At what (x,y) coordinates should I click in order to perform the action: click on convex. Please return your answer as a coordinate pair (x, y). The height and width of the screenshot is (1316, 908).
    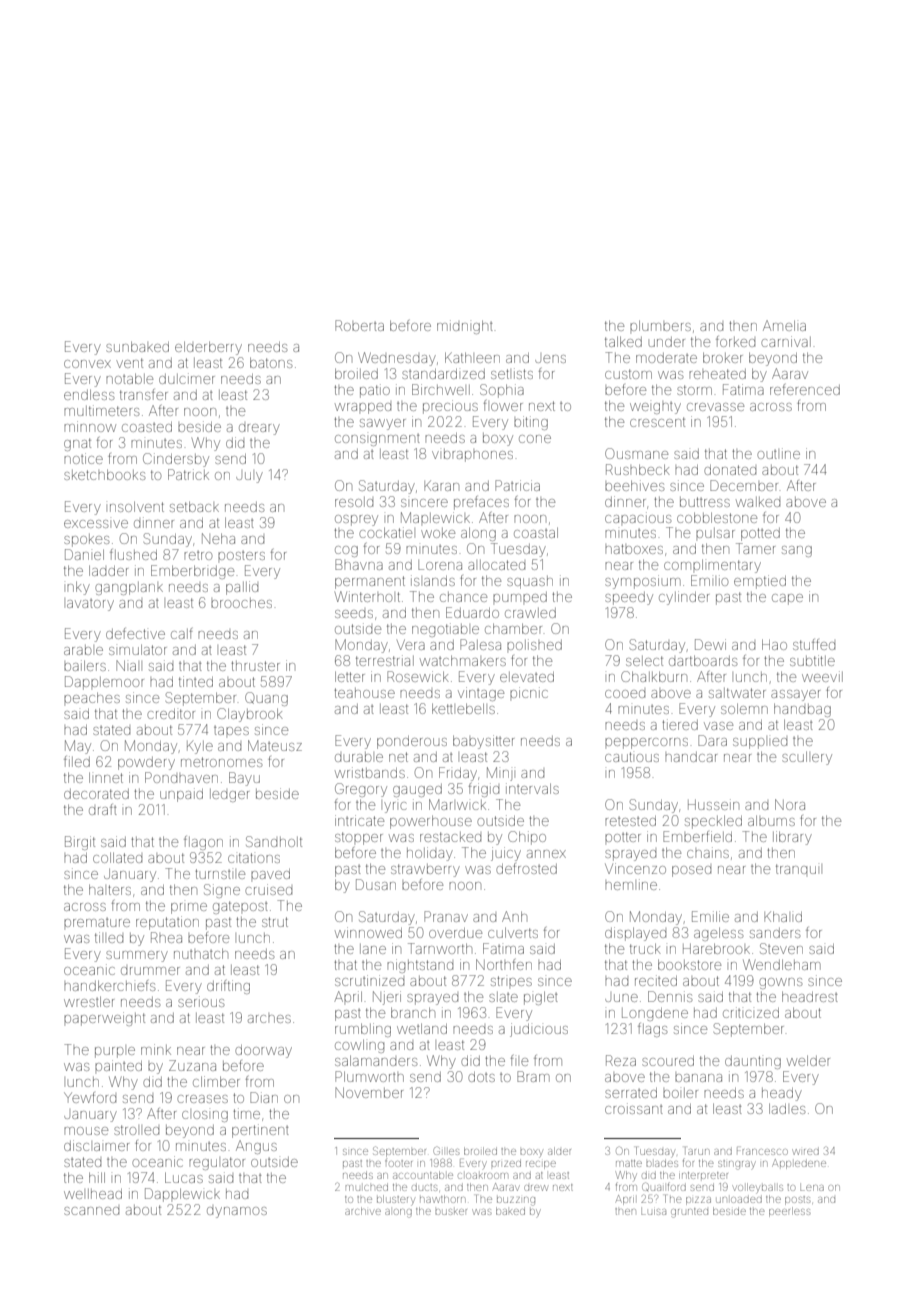
    Looking at the image, I should click on (87, 364).
